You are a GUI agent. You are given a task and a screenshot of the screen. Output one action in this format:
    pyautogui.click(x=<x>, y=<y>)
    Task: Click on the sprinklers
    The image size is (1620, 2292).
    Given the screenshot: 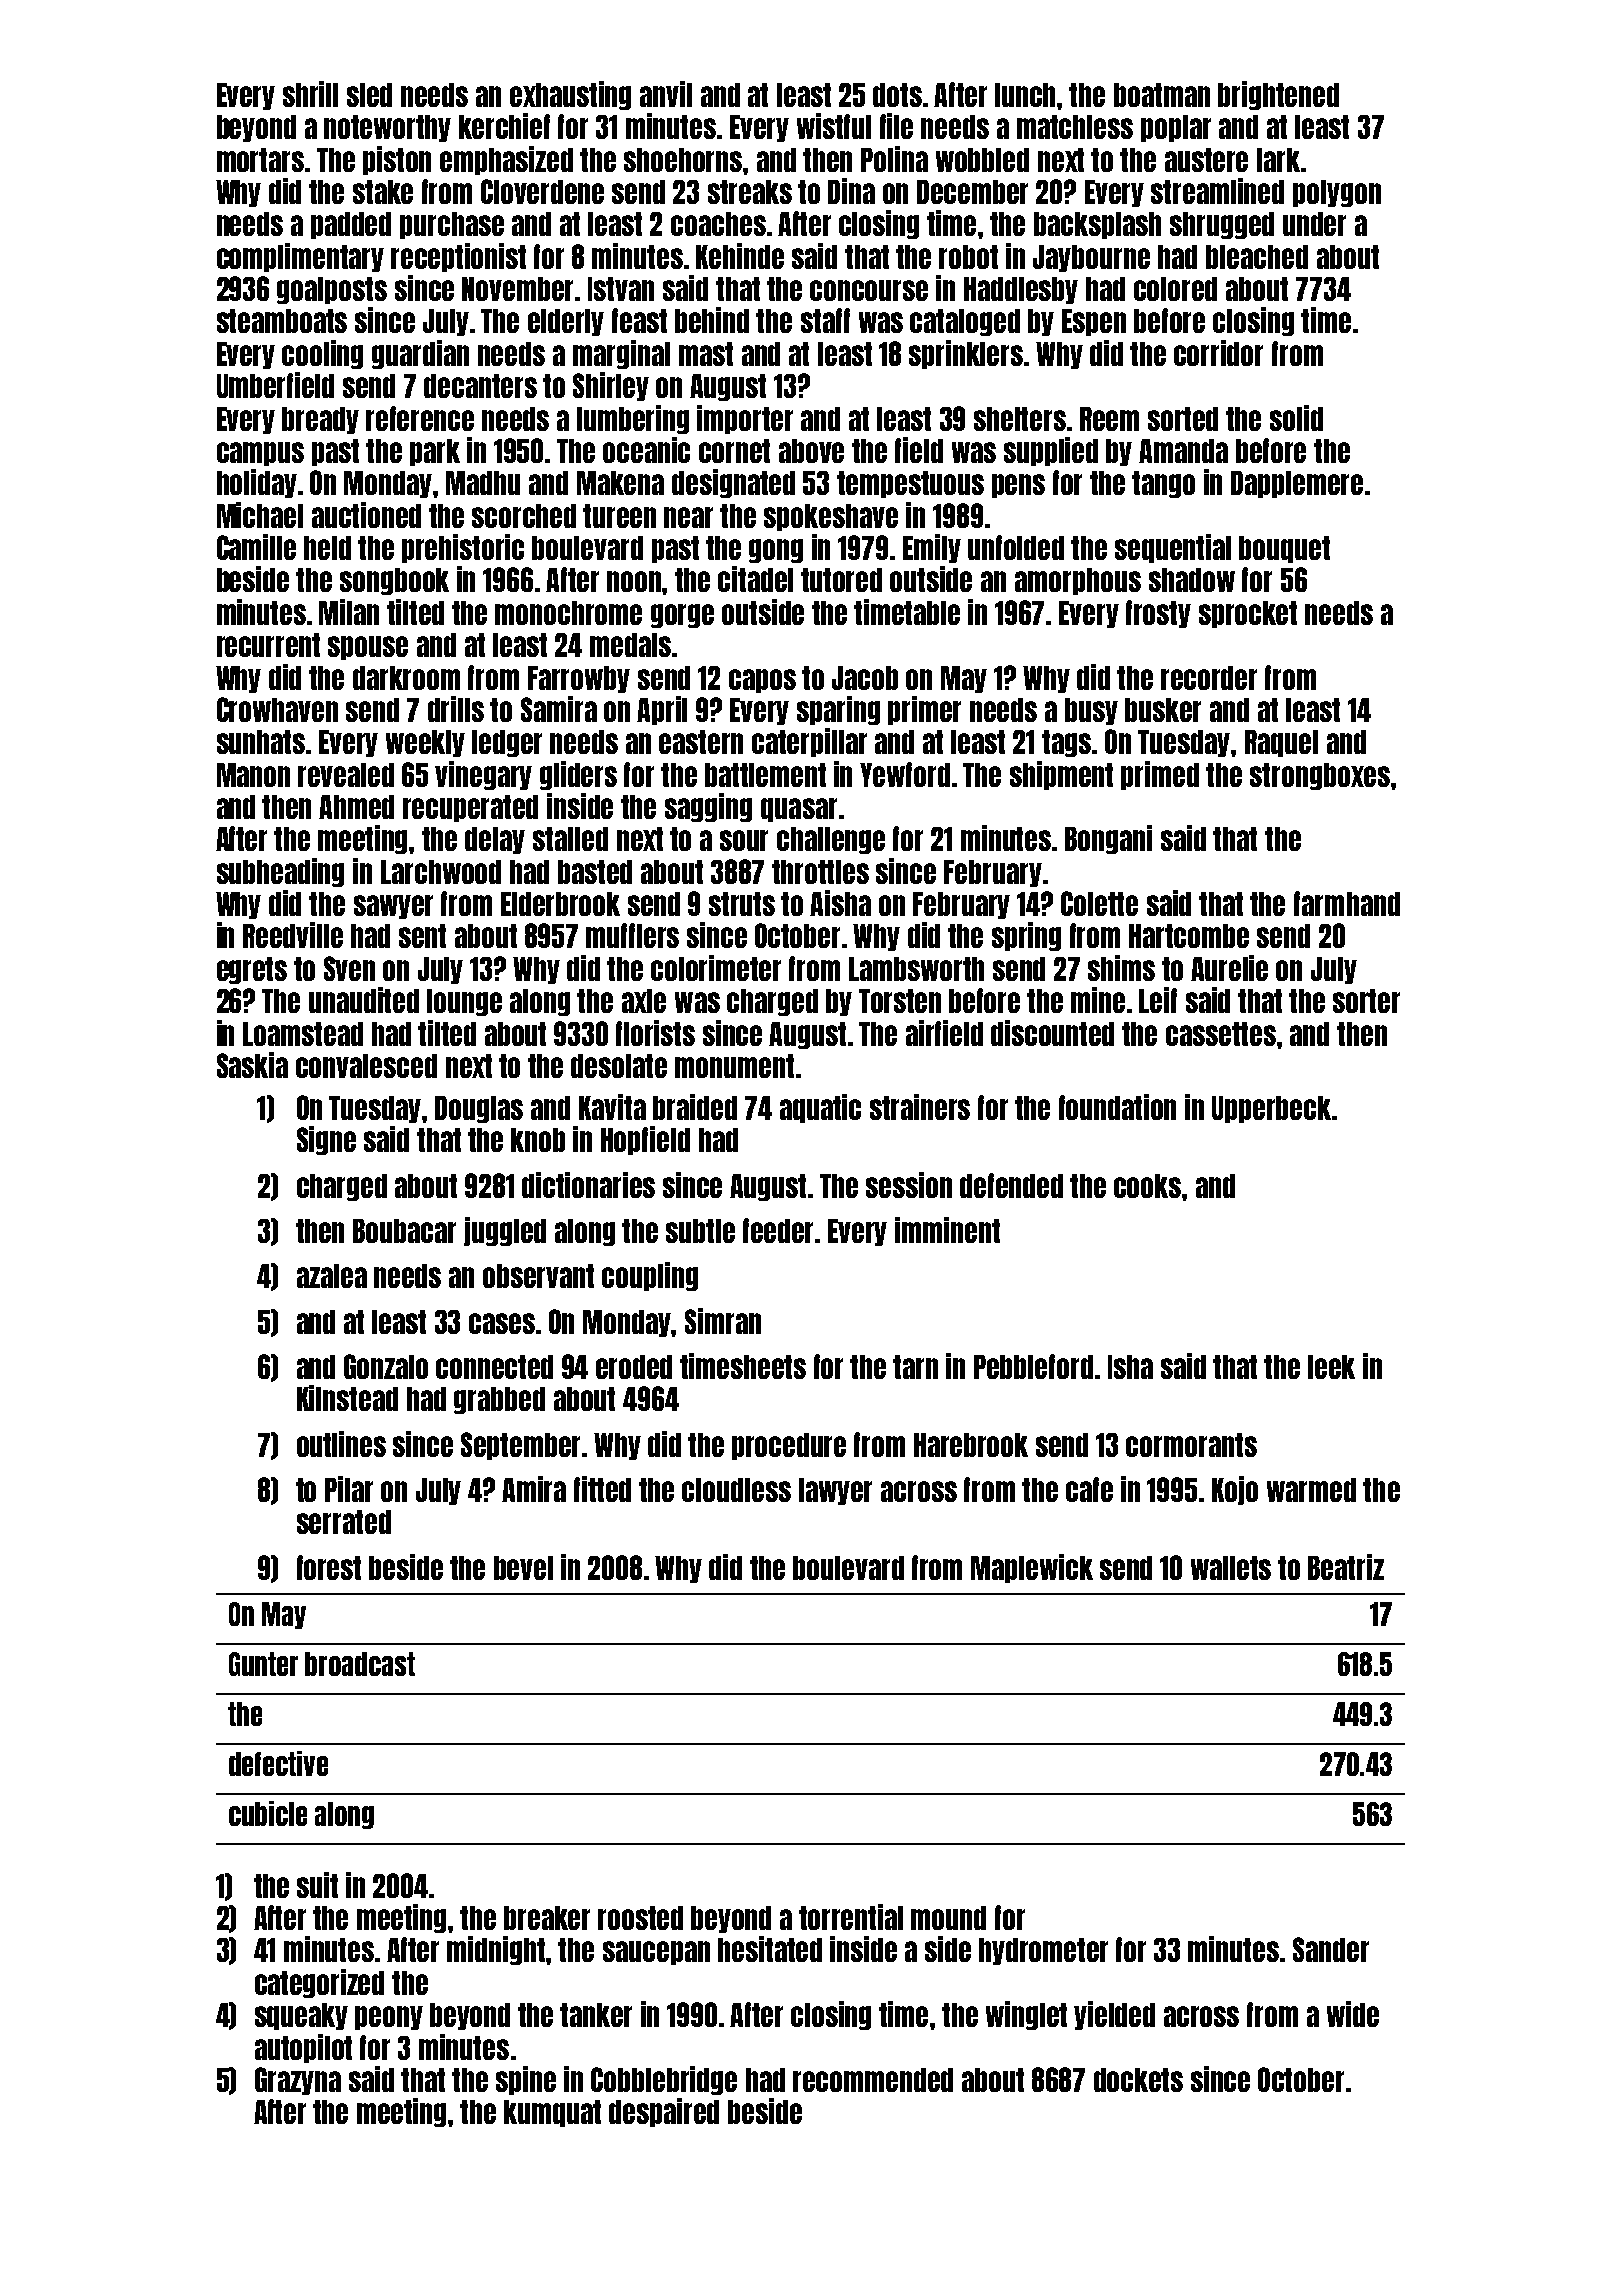 What is the action you would take?
    pyautogui.click(x=966, y=354)
